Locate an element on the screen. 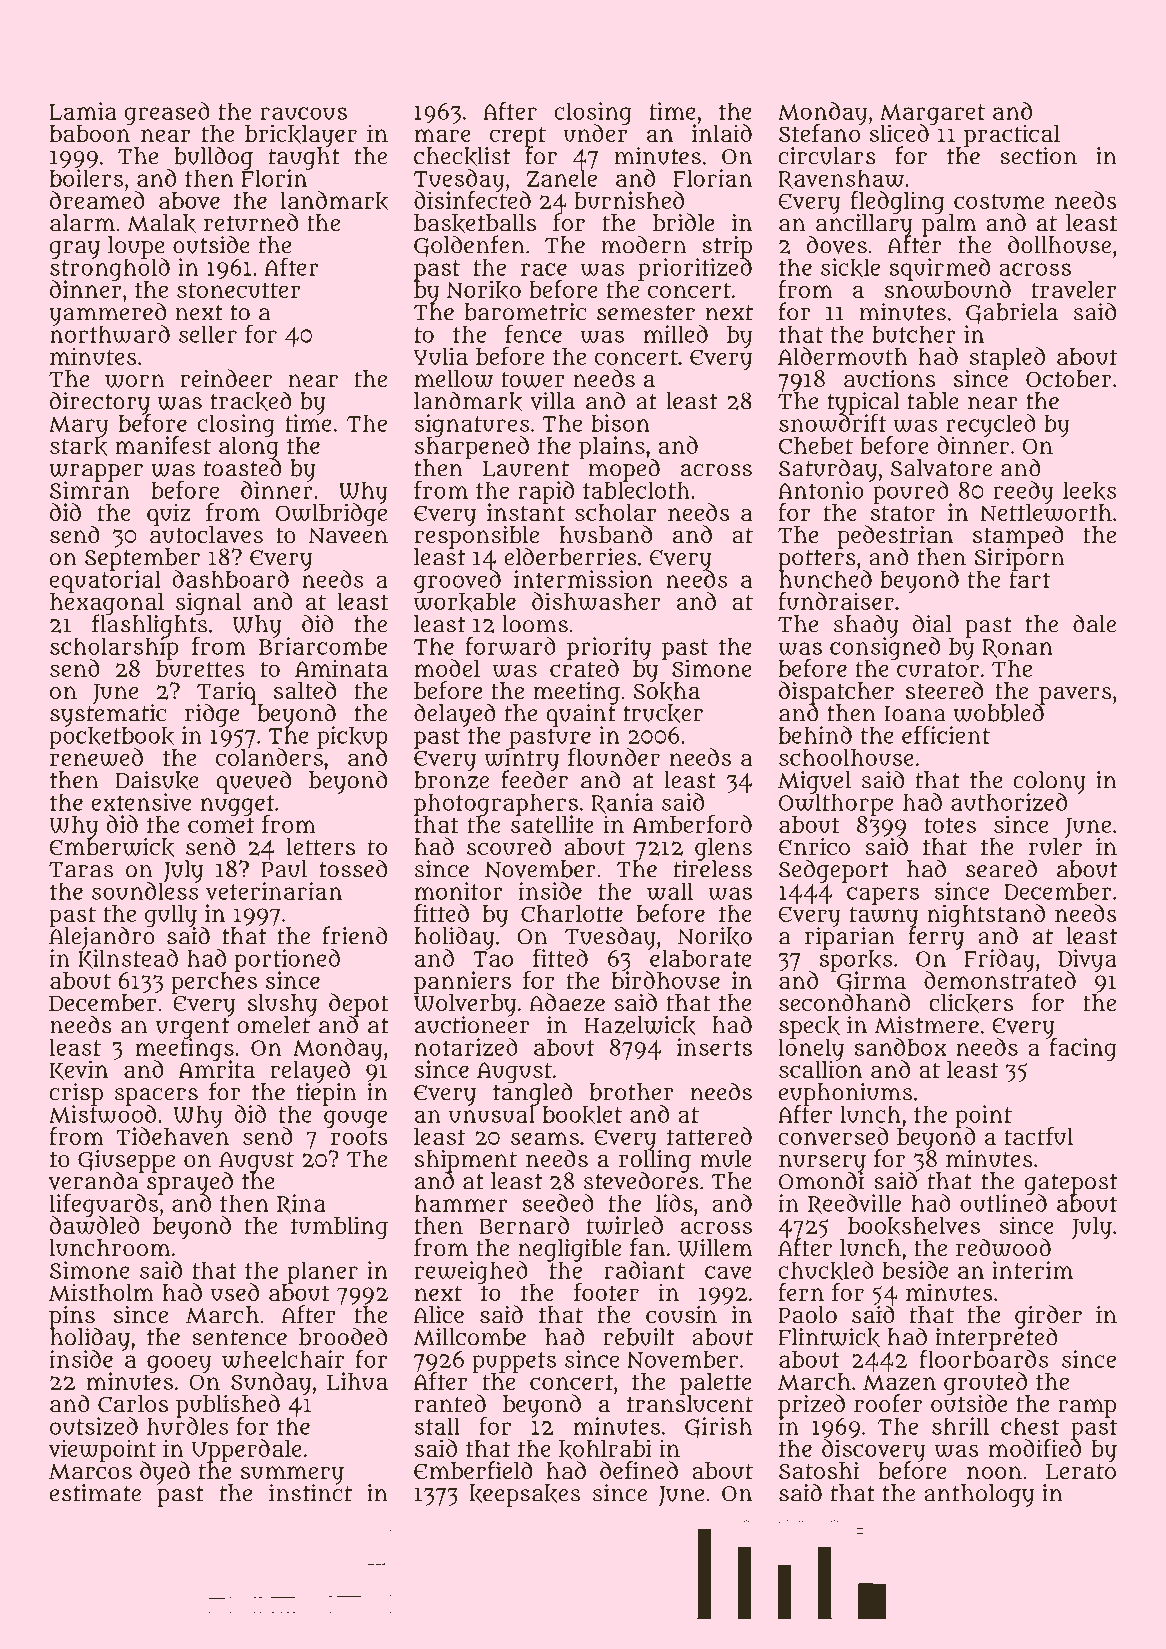 This screenshot has width=1166, height=1649. bridle is located at coordinates (683, 222).
